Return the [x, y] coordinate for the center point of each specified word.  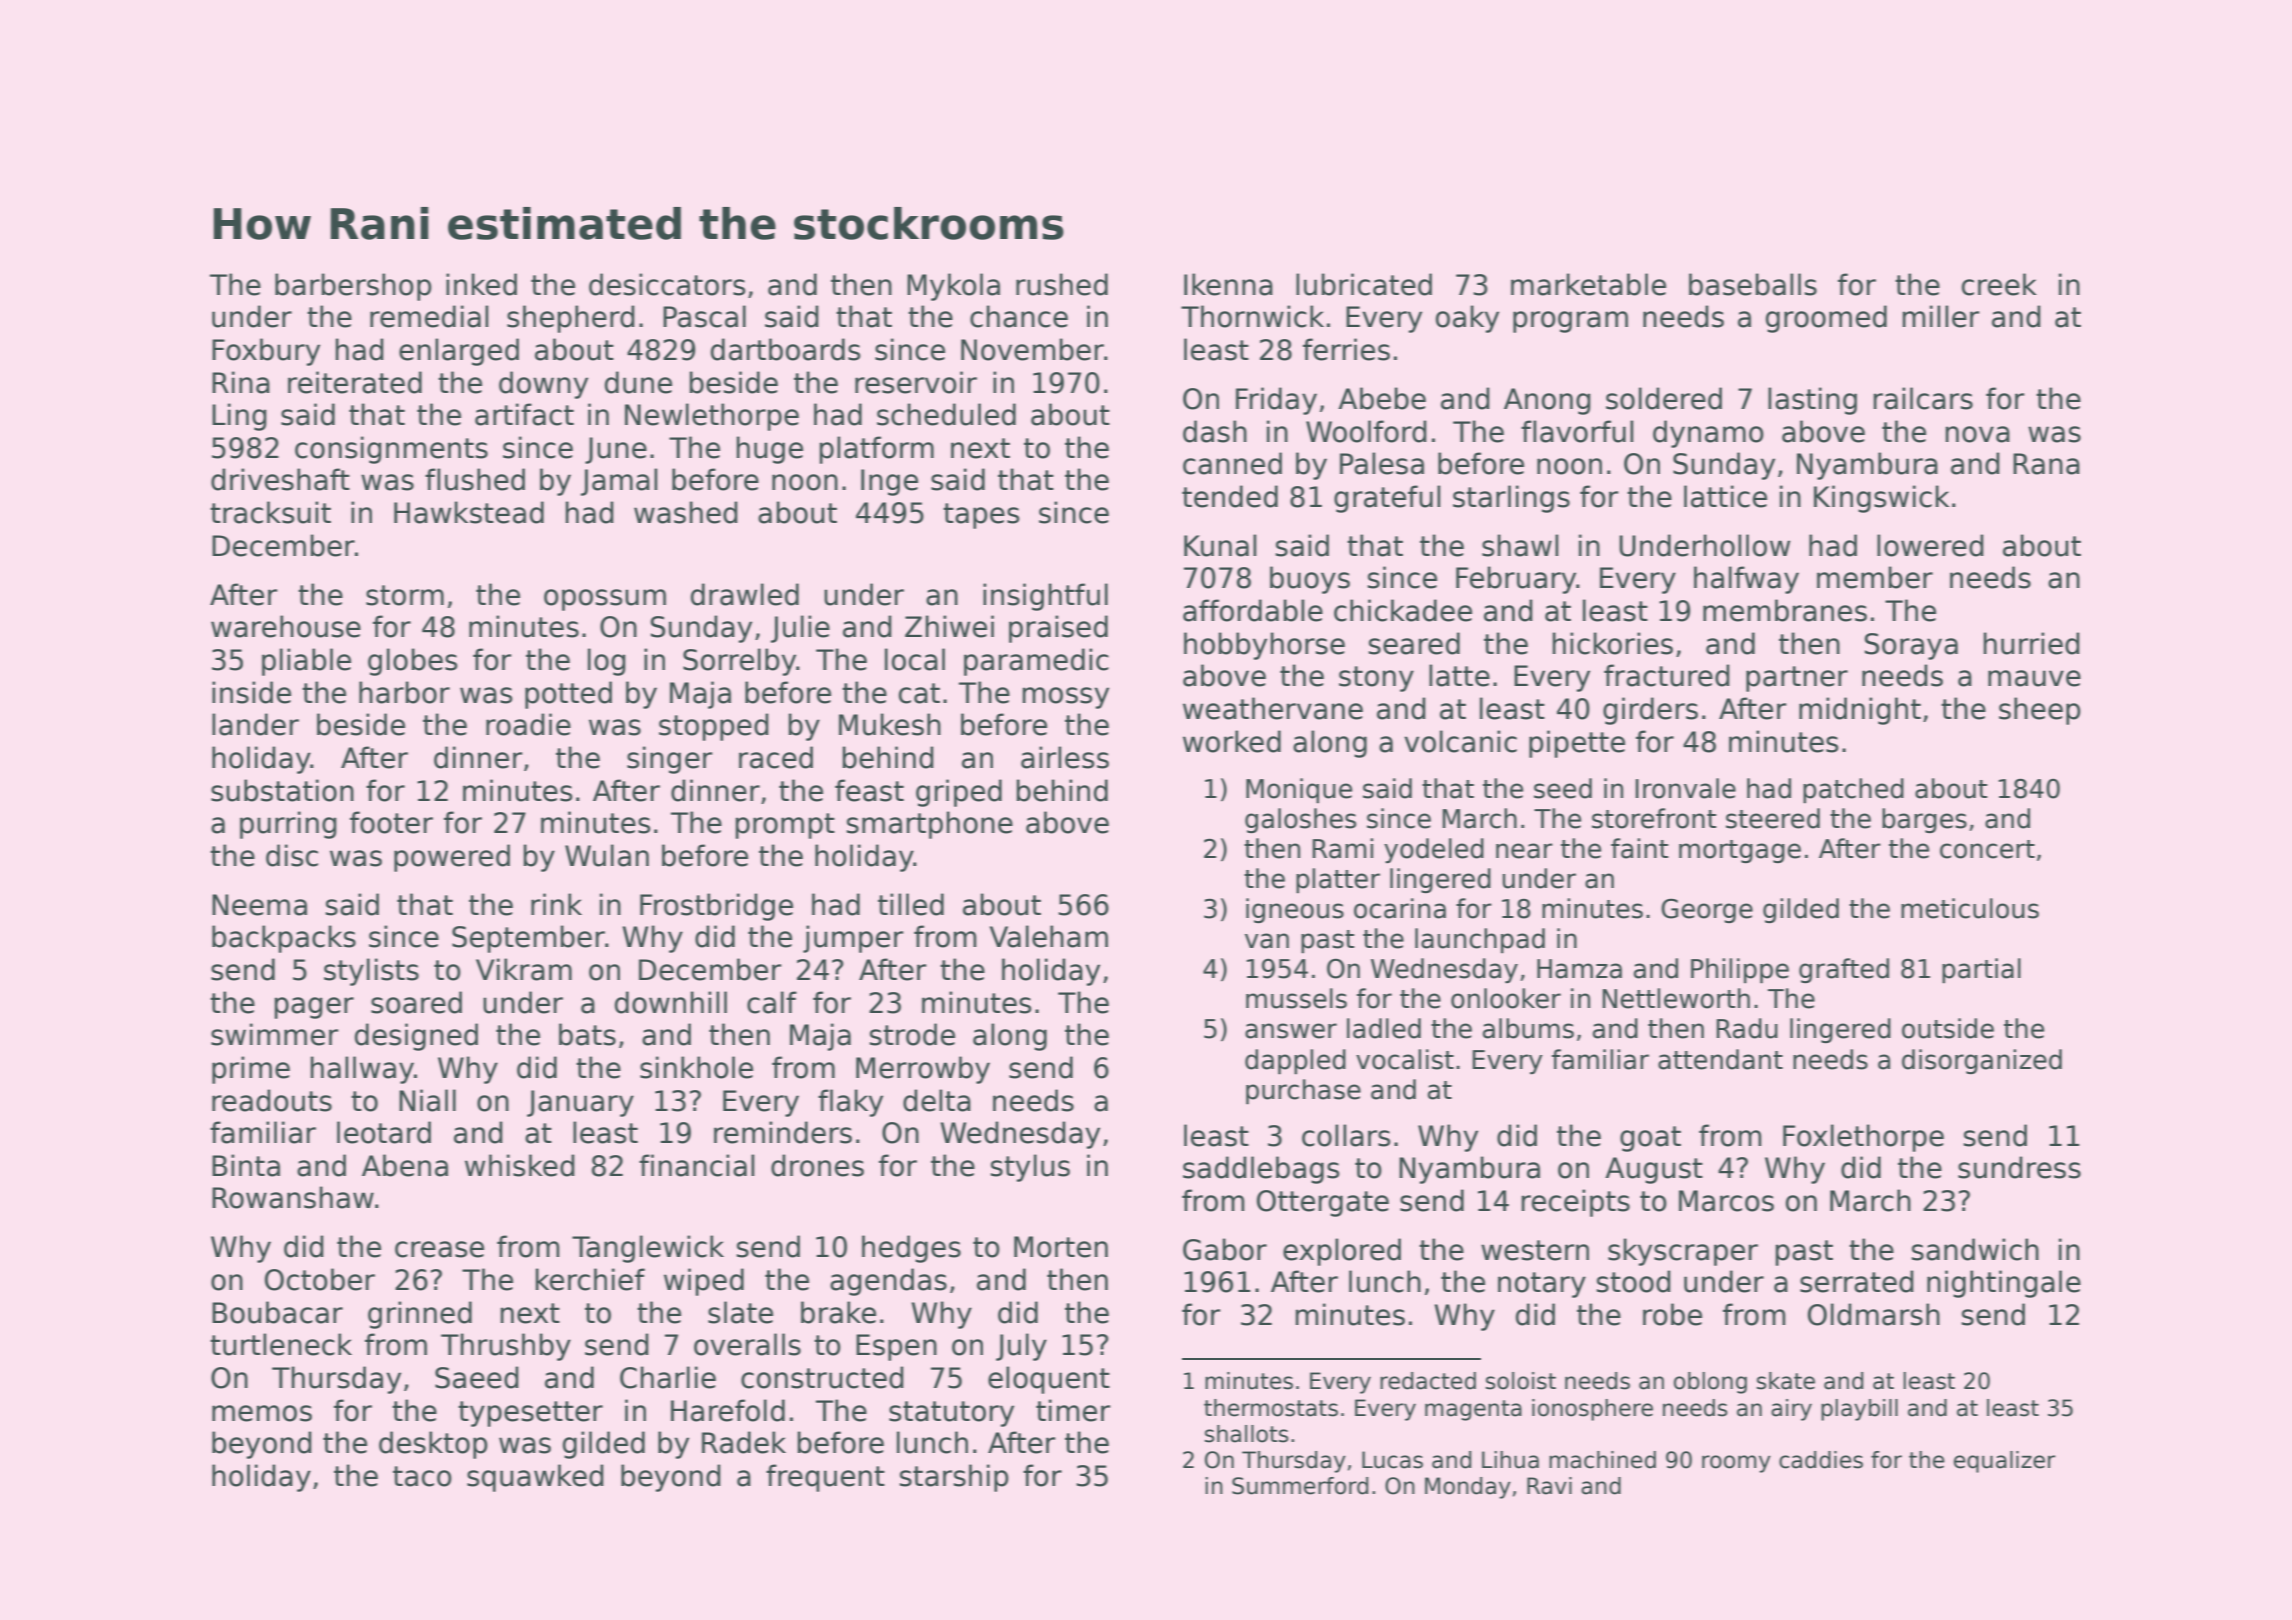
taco [422, 1476]
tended [1230, 496]
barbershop [353, 287]
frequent [825, 1478]
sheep [2040, 711]
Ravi [1549, 1486]
